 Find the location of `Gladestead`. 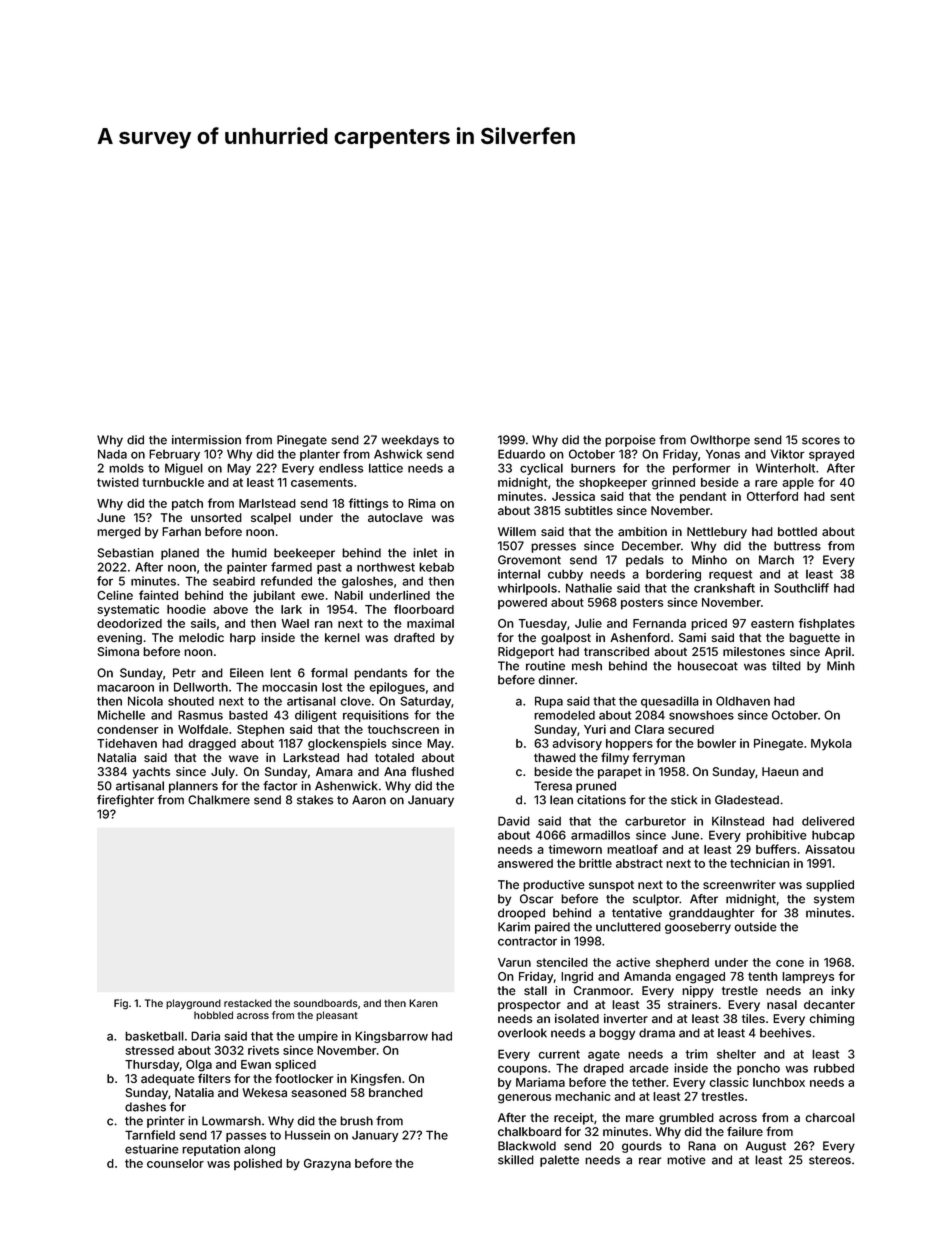

Gladestead is located at coordinates (747, 800).
